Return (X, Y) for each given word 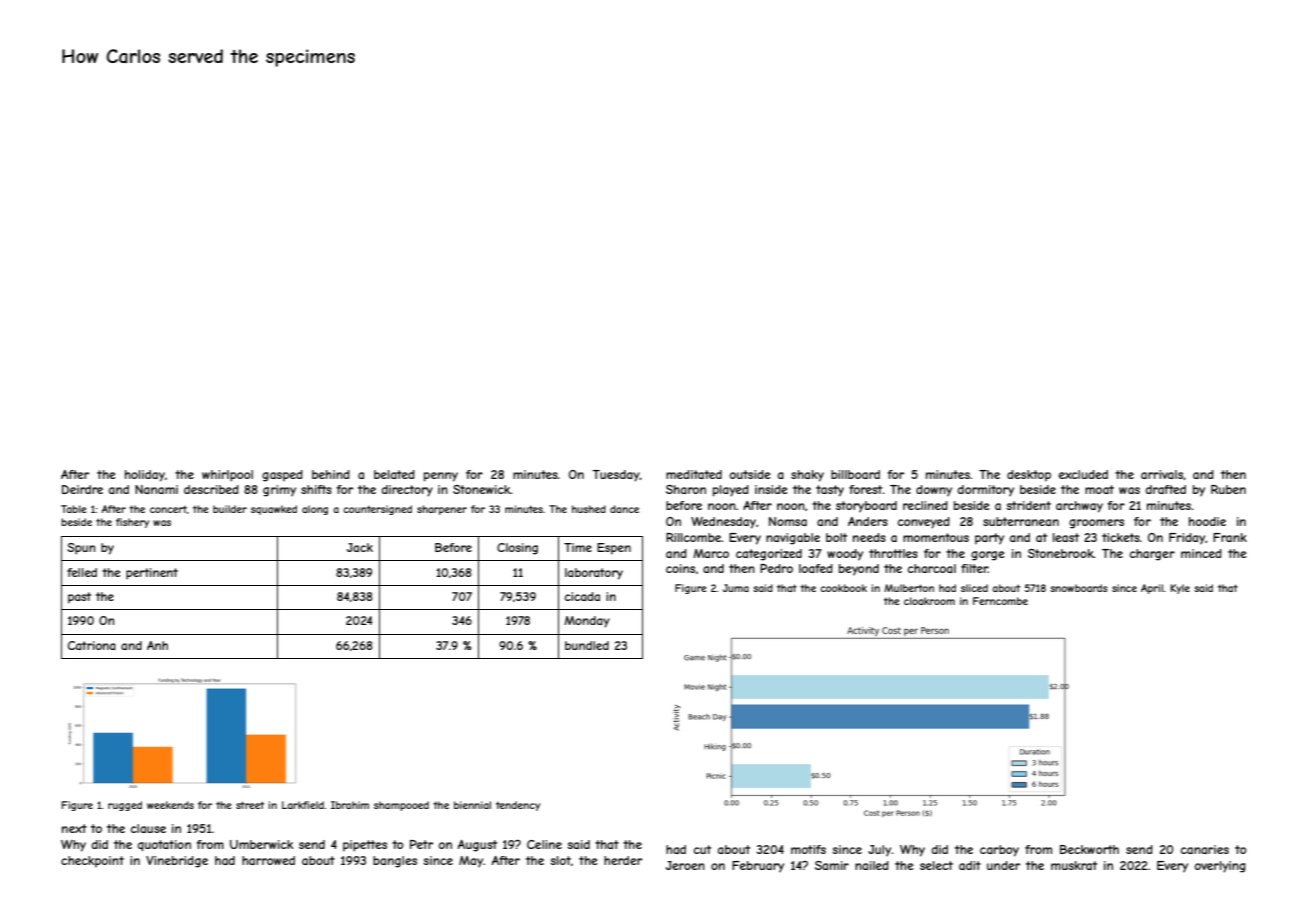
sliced (974, 588)
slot (560, 860)
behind (331, 474)
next (74, 828)
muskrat (1074, 865)
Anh (157, 645)
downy (934, 491)
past (79, 598)
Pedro (776, 568)
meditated (694, 474)
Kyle (1180, 589)
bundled (587, 645)
